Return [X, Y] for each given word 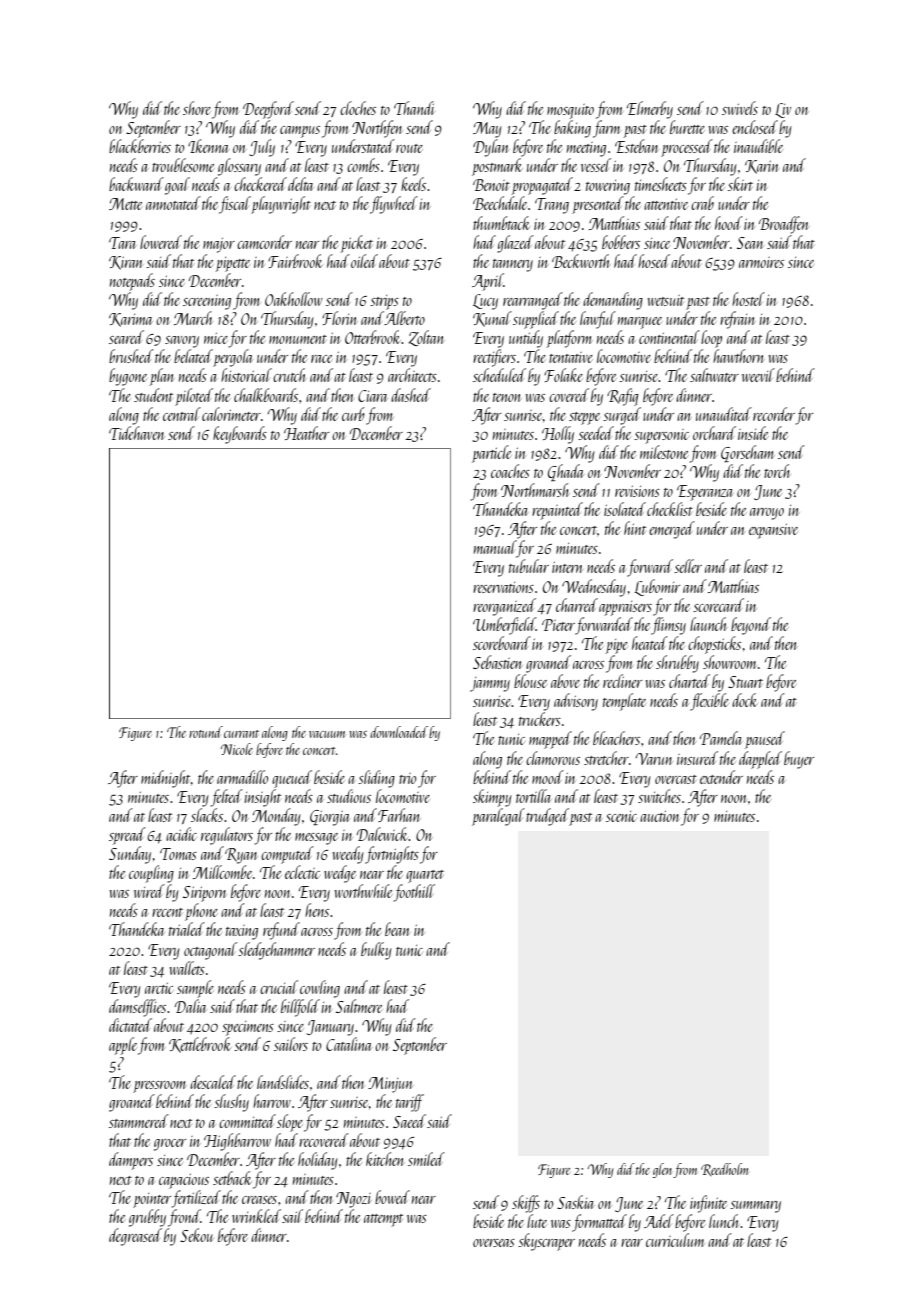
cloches [358, 108]
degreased [135, 1237]
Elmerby [650, 110]
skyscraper [546, 1242]
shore [197, 108]
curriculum [675, 1240]
